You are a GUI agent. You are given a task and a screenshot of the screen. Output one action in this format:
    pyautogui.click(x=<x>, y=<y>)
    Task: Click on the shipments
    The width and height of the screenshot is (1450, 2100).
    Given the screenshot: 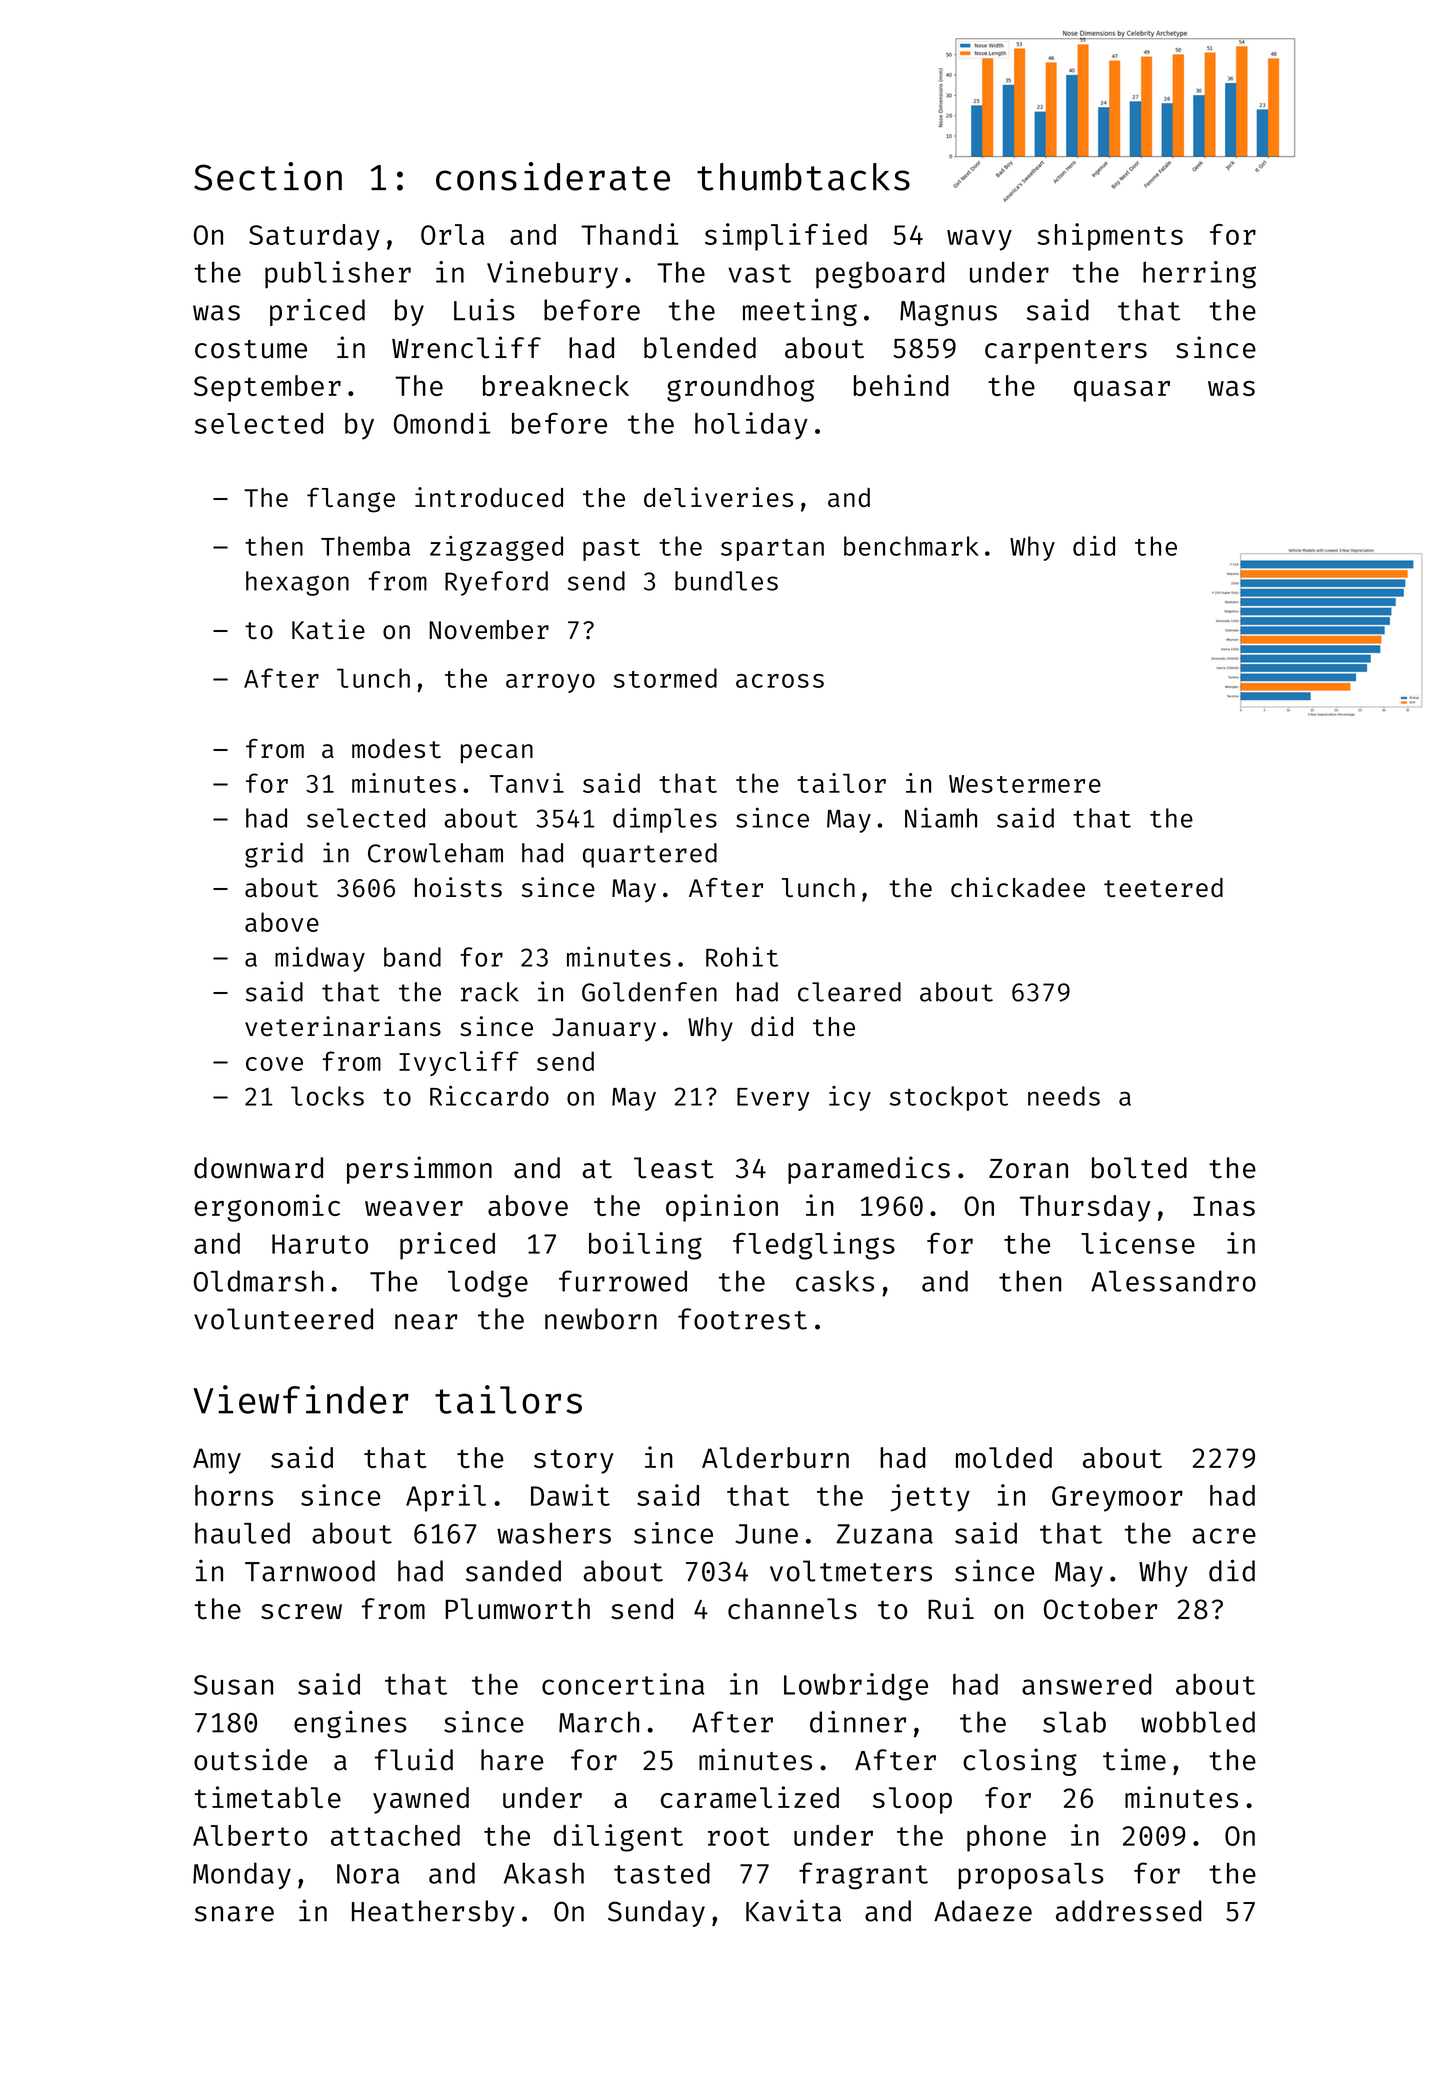 What is the action you would take?
    pyautogui.click(x=1110, y=237)
